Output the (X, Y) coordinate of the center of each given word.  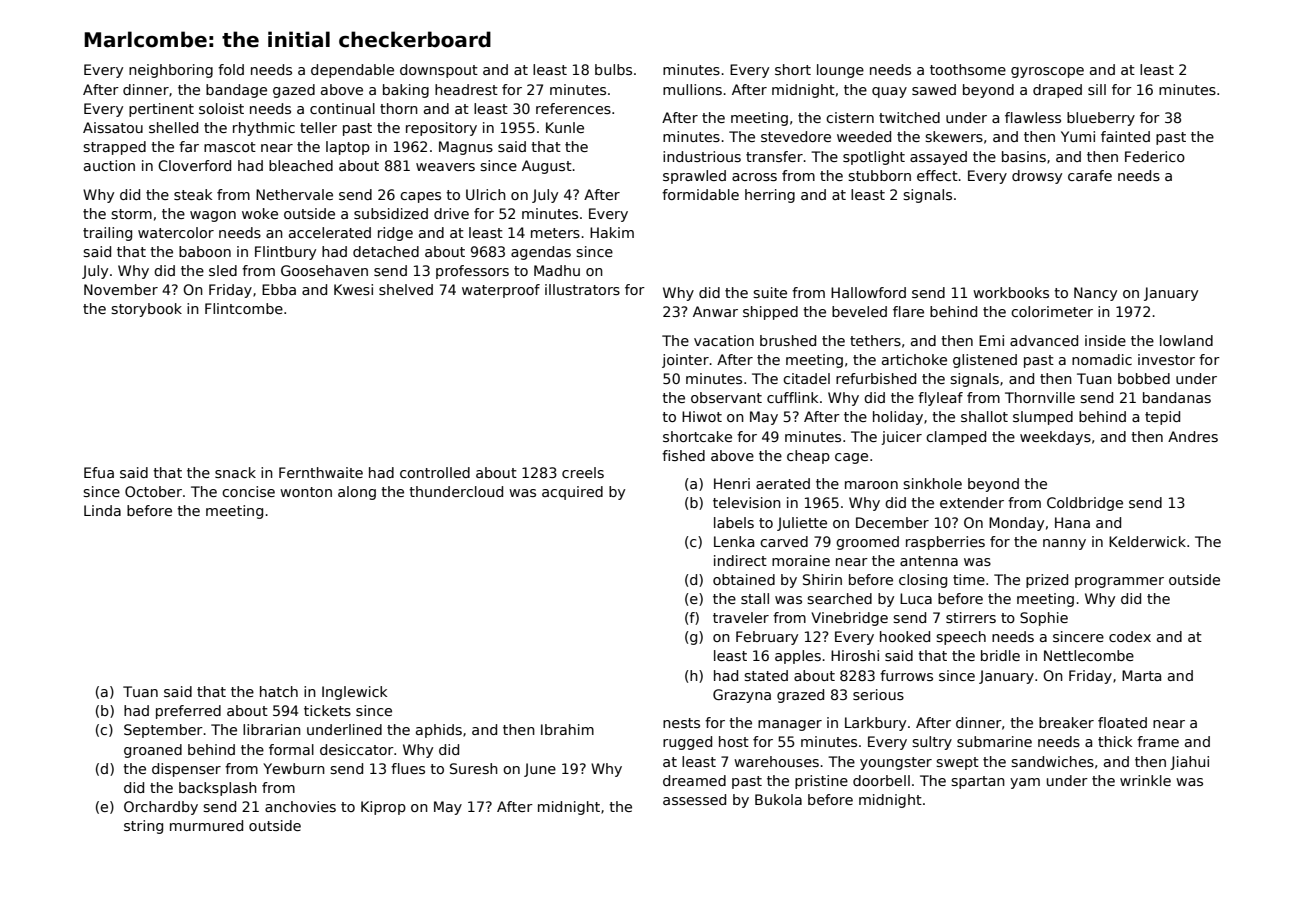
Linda (102, 510)
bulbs (613, 69)
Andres (1193, 436)
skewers (954, 136)
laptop (348, 148)
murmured (206, 825)
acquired (572, 493)
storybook (146, 310)
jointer (685, 361)
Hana (1072, 522)
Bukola (778, 799)
